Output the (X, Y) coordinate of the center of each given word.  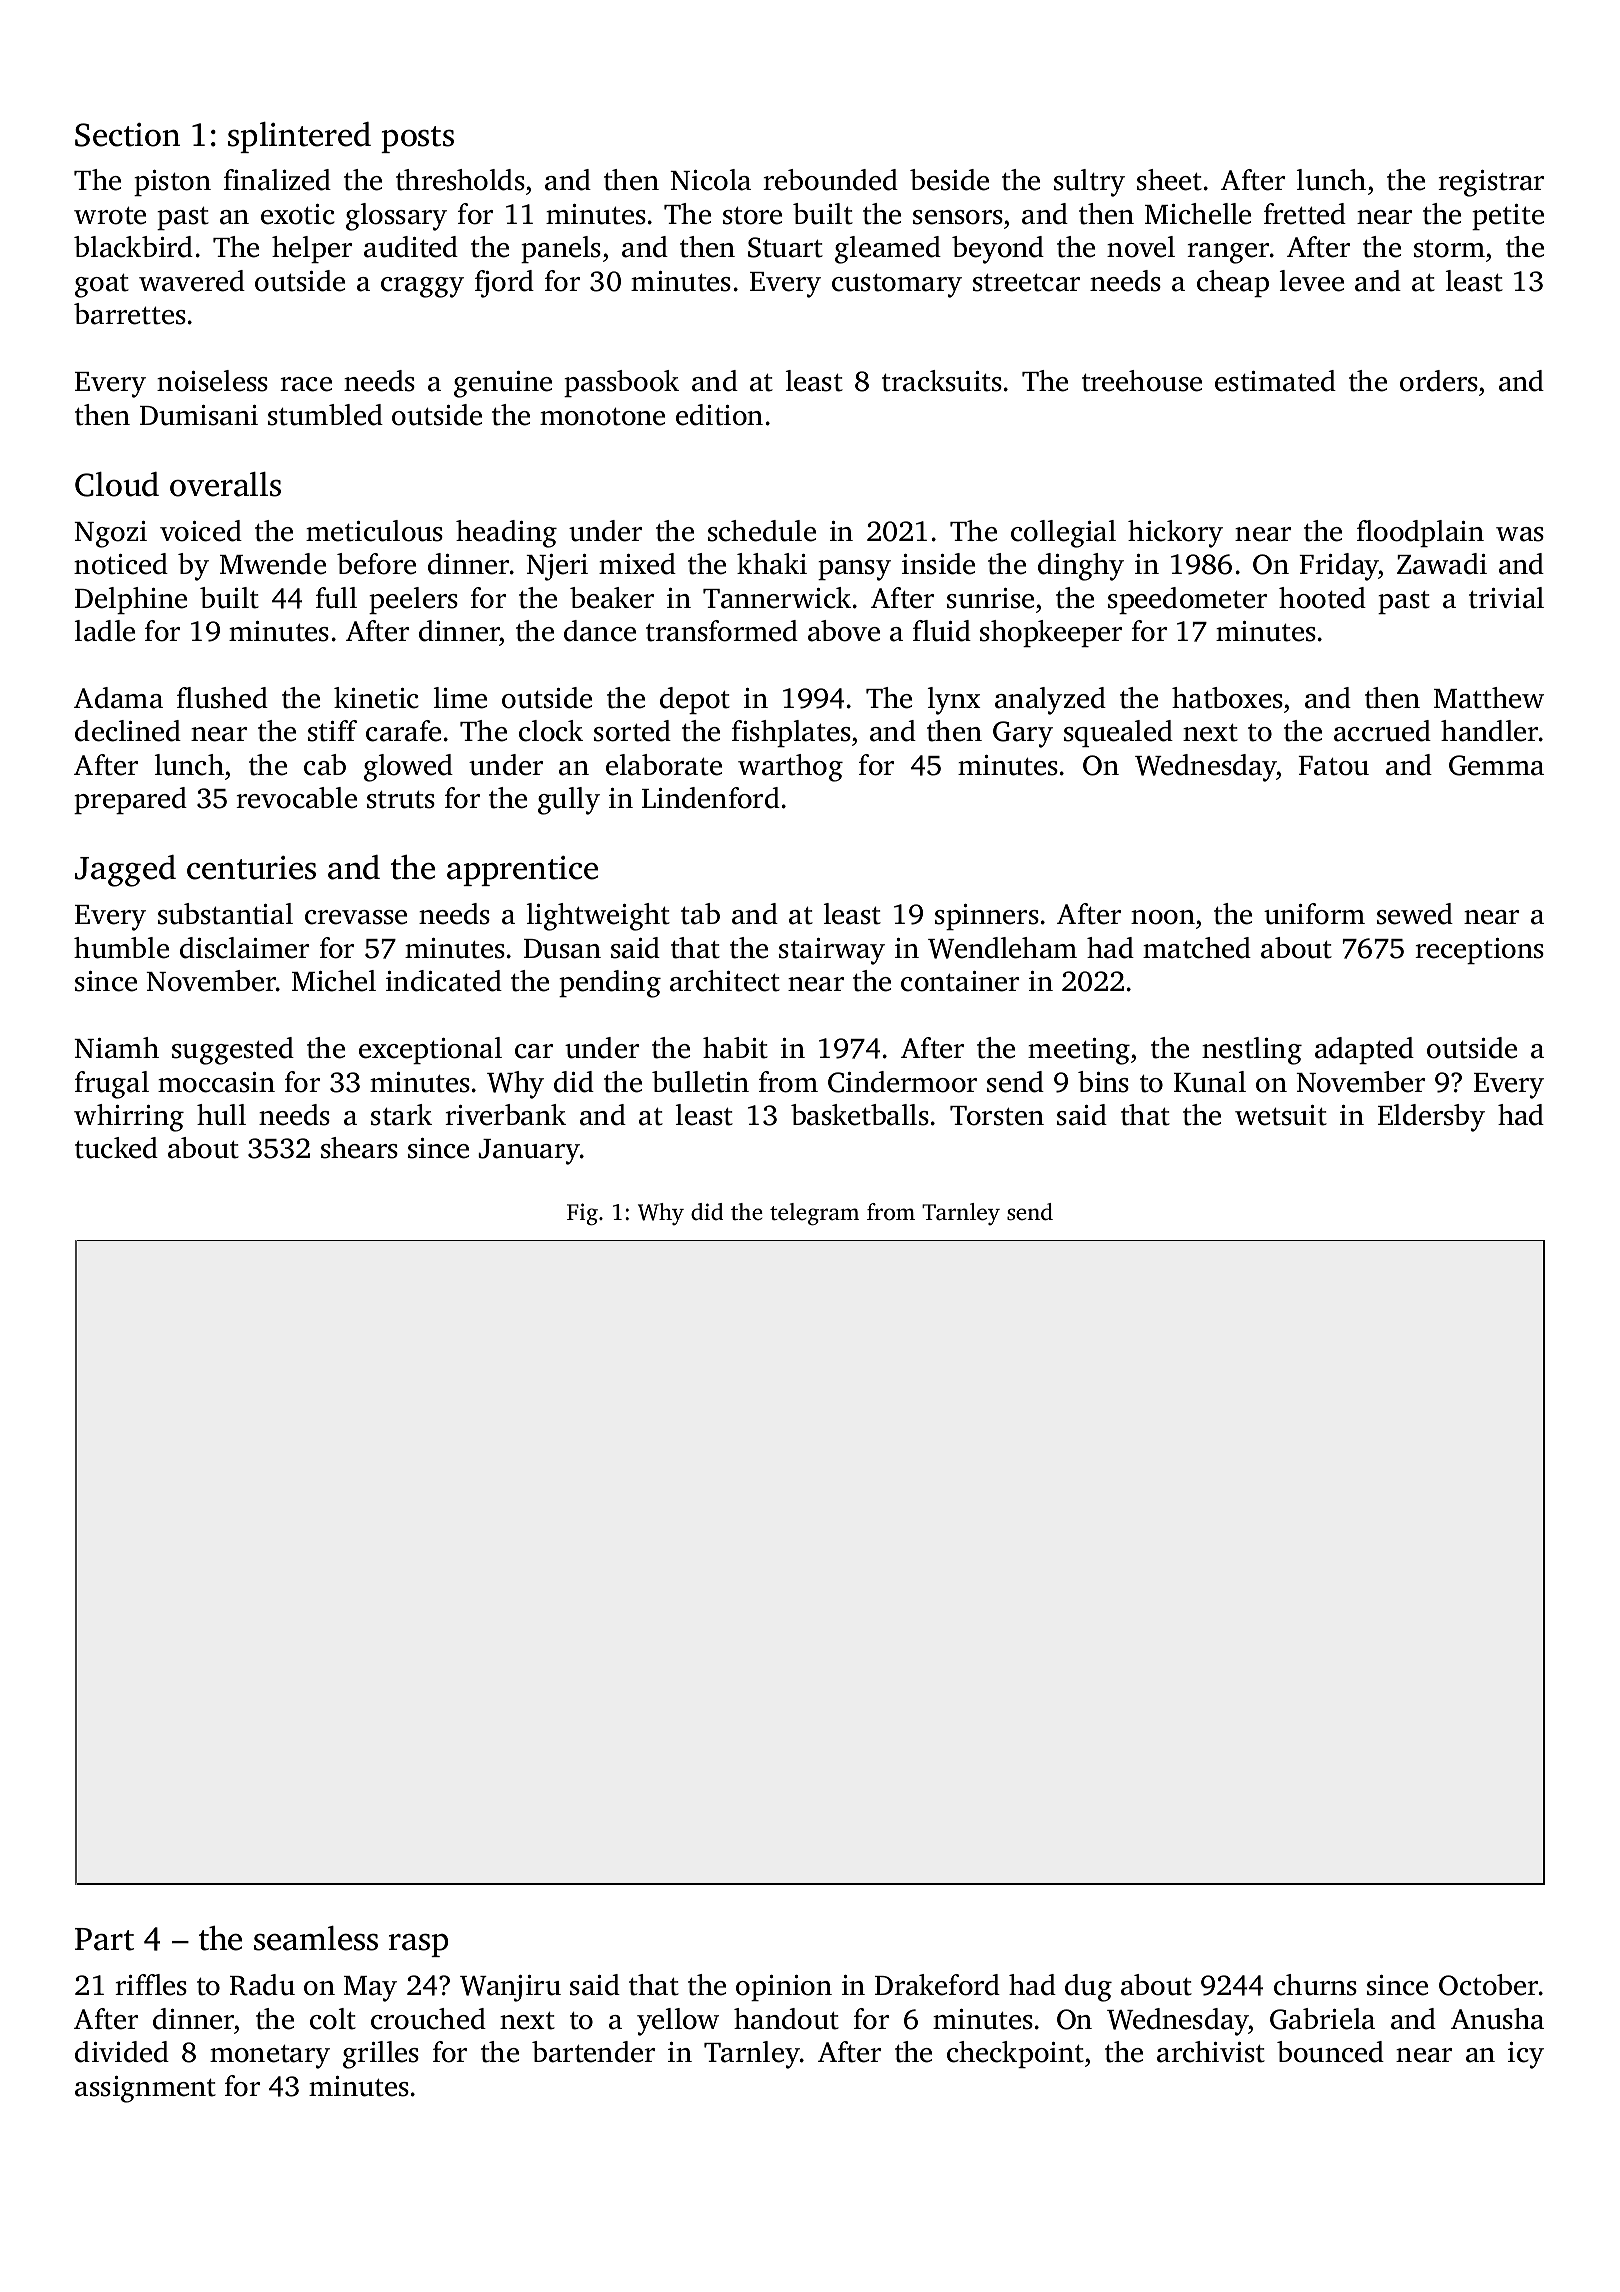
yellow (678, 2022)
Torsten (997, 1116)
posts (417, 139)
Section (127, 135)
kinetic (376, 698)
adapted (1364, 1050)
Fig (582, 1214)
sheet (1169, 180)
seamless (316, 1938)
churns (1315, 1985)
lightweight (598, 917)
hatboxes (1227, 698)
